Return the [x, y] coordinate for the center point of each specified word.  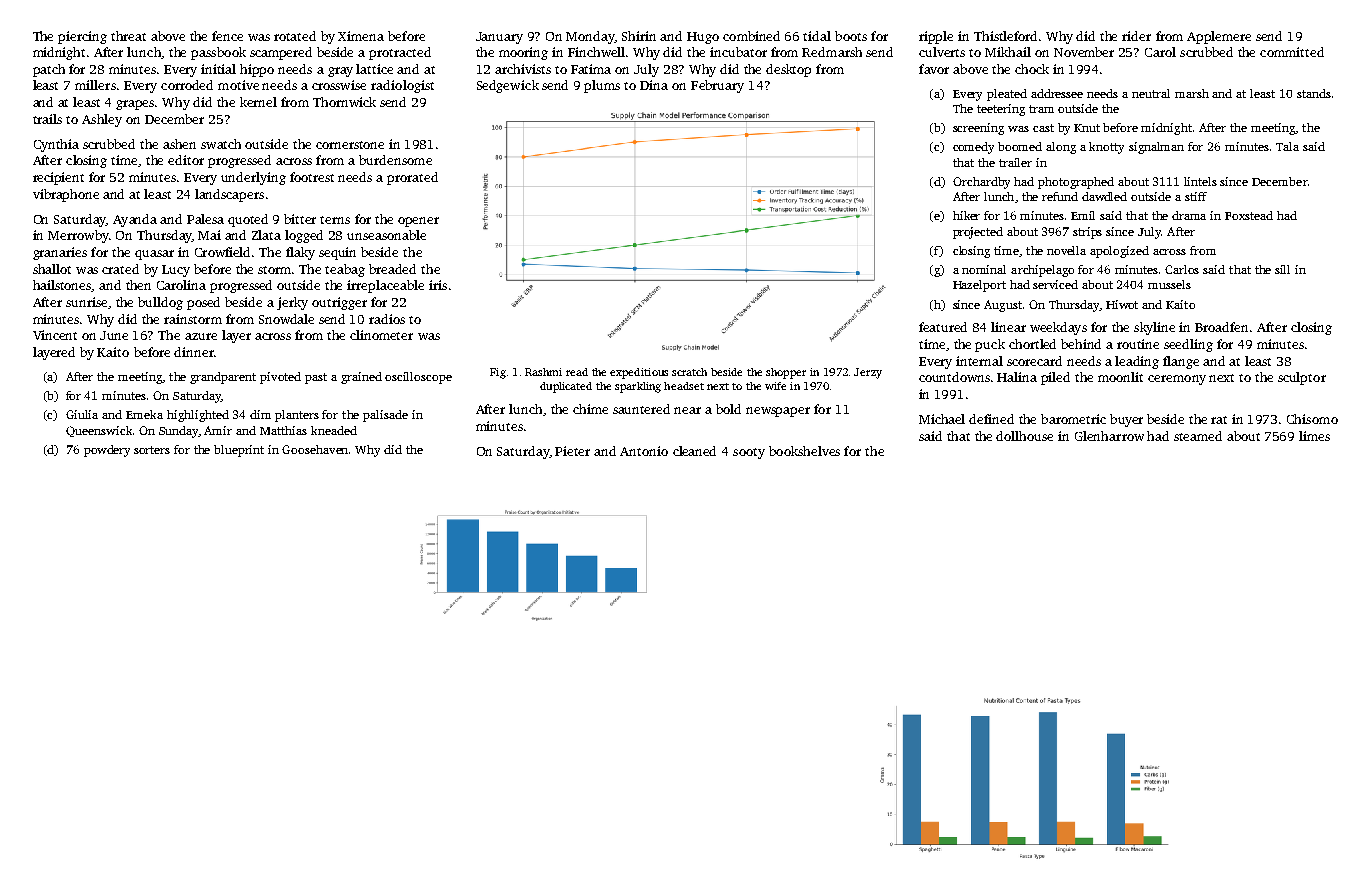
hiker [966, 215]
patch [49, 70]
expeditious [639, 373]
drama [1189, 215]
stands [1314, 93]
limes [1314, 436]
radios [387, 319]
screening [978, 129]
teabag [345, 270]
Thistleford [1005, 36]
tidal [817, 36]
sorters [152, 450]
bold [728, 409]
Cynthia [56, 145]
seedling [1188, 345]
